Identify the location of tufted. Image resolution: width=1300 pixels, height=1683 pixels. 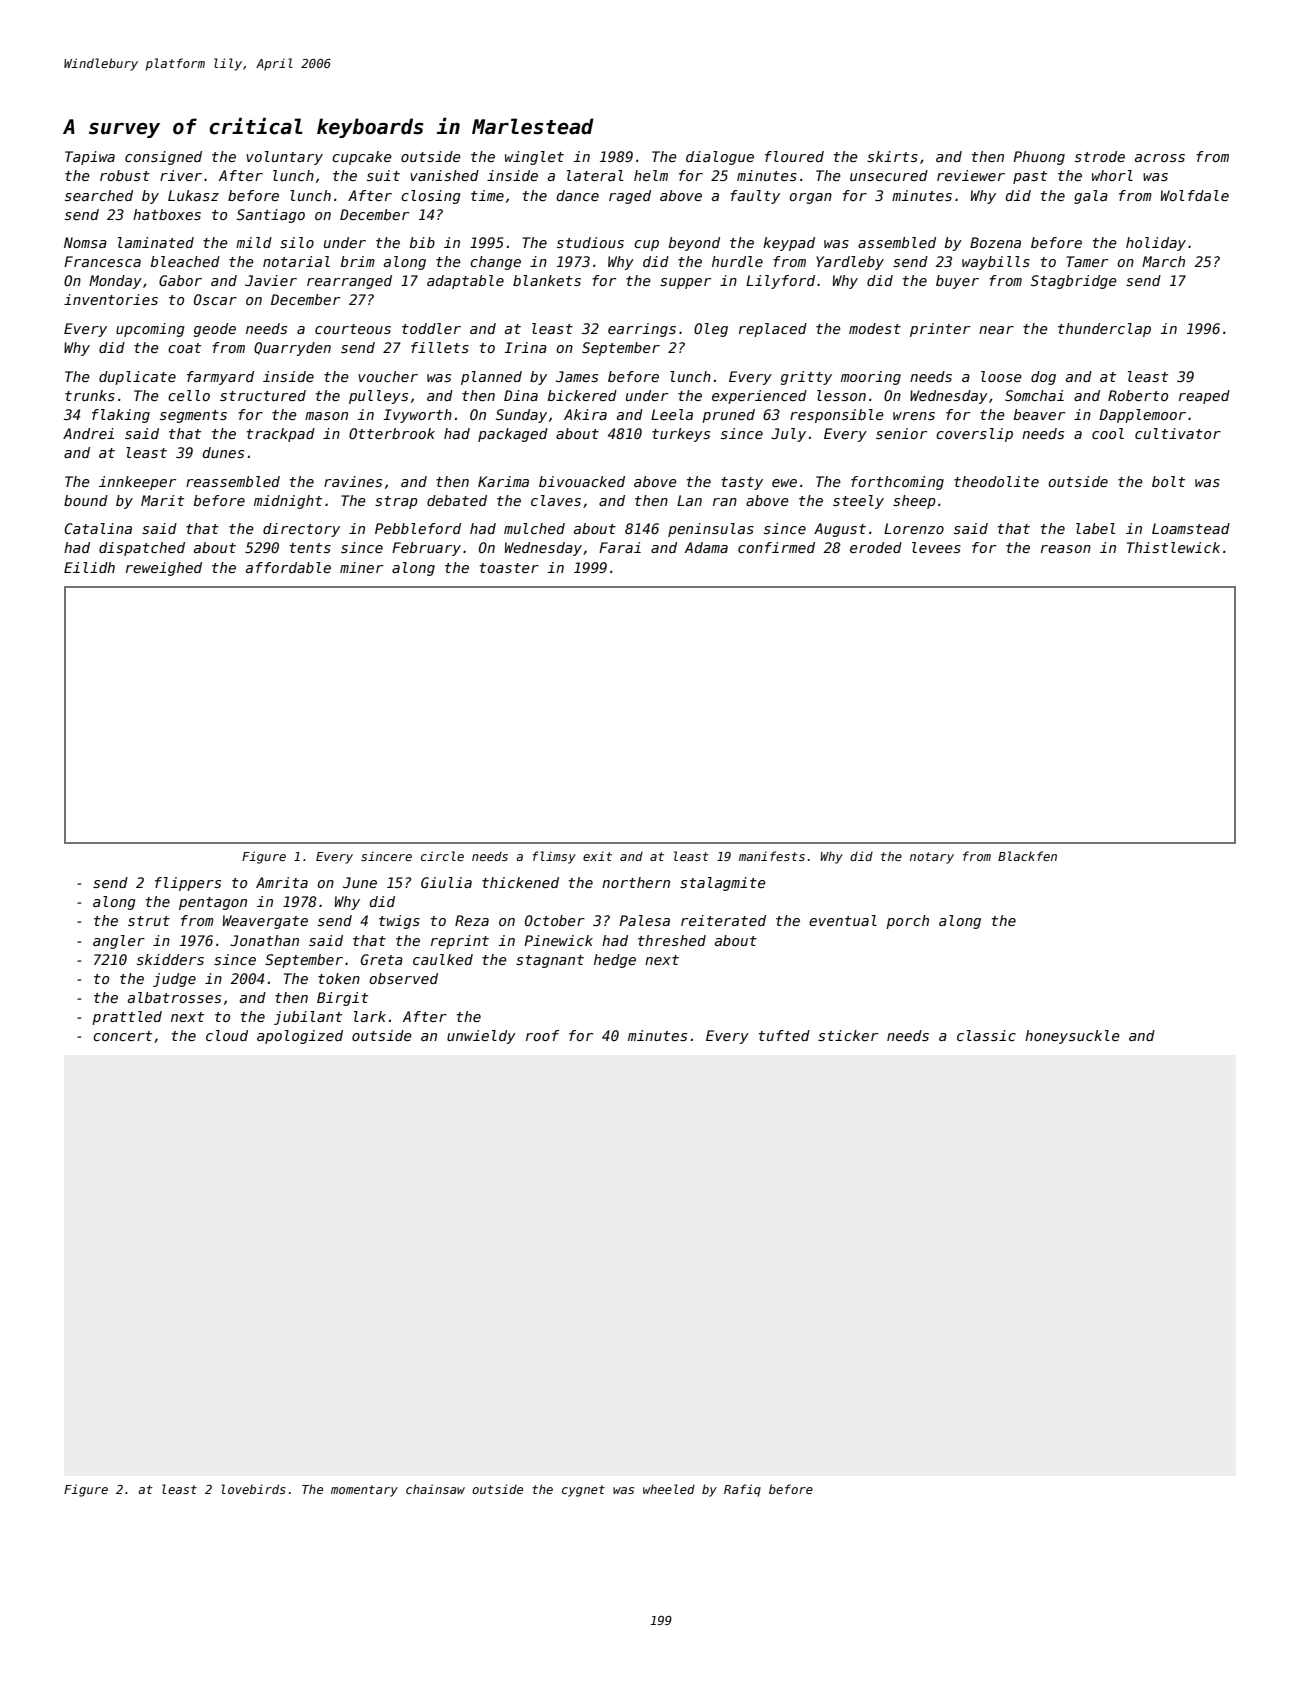
(784, 1035).
